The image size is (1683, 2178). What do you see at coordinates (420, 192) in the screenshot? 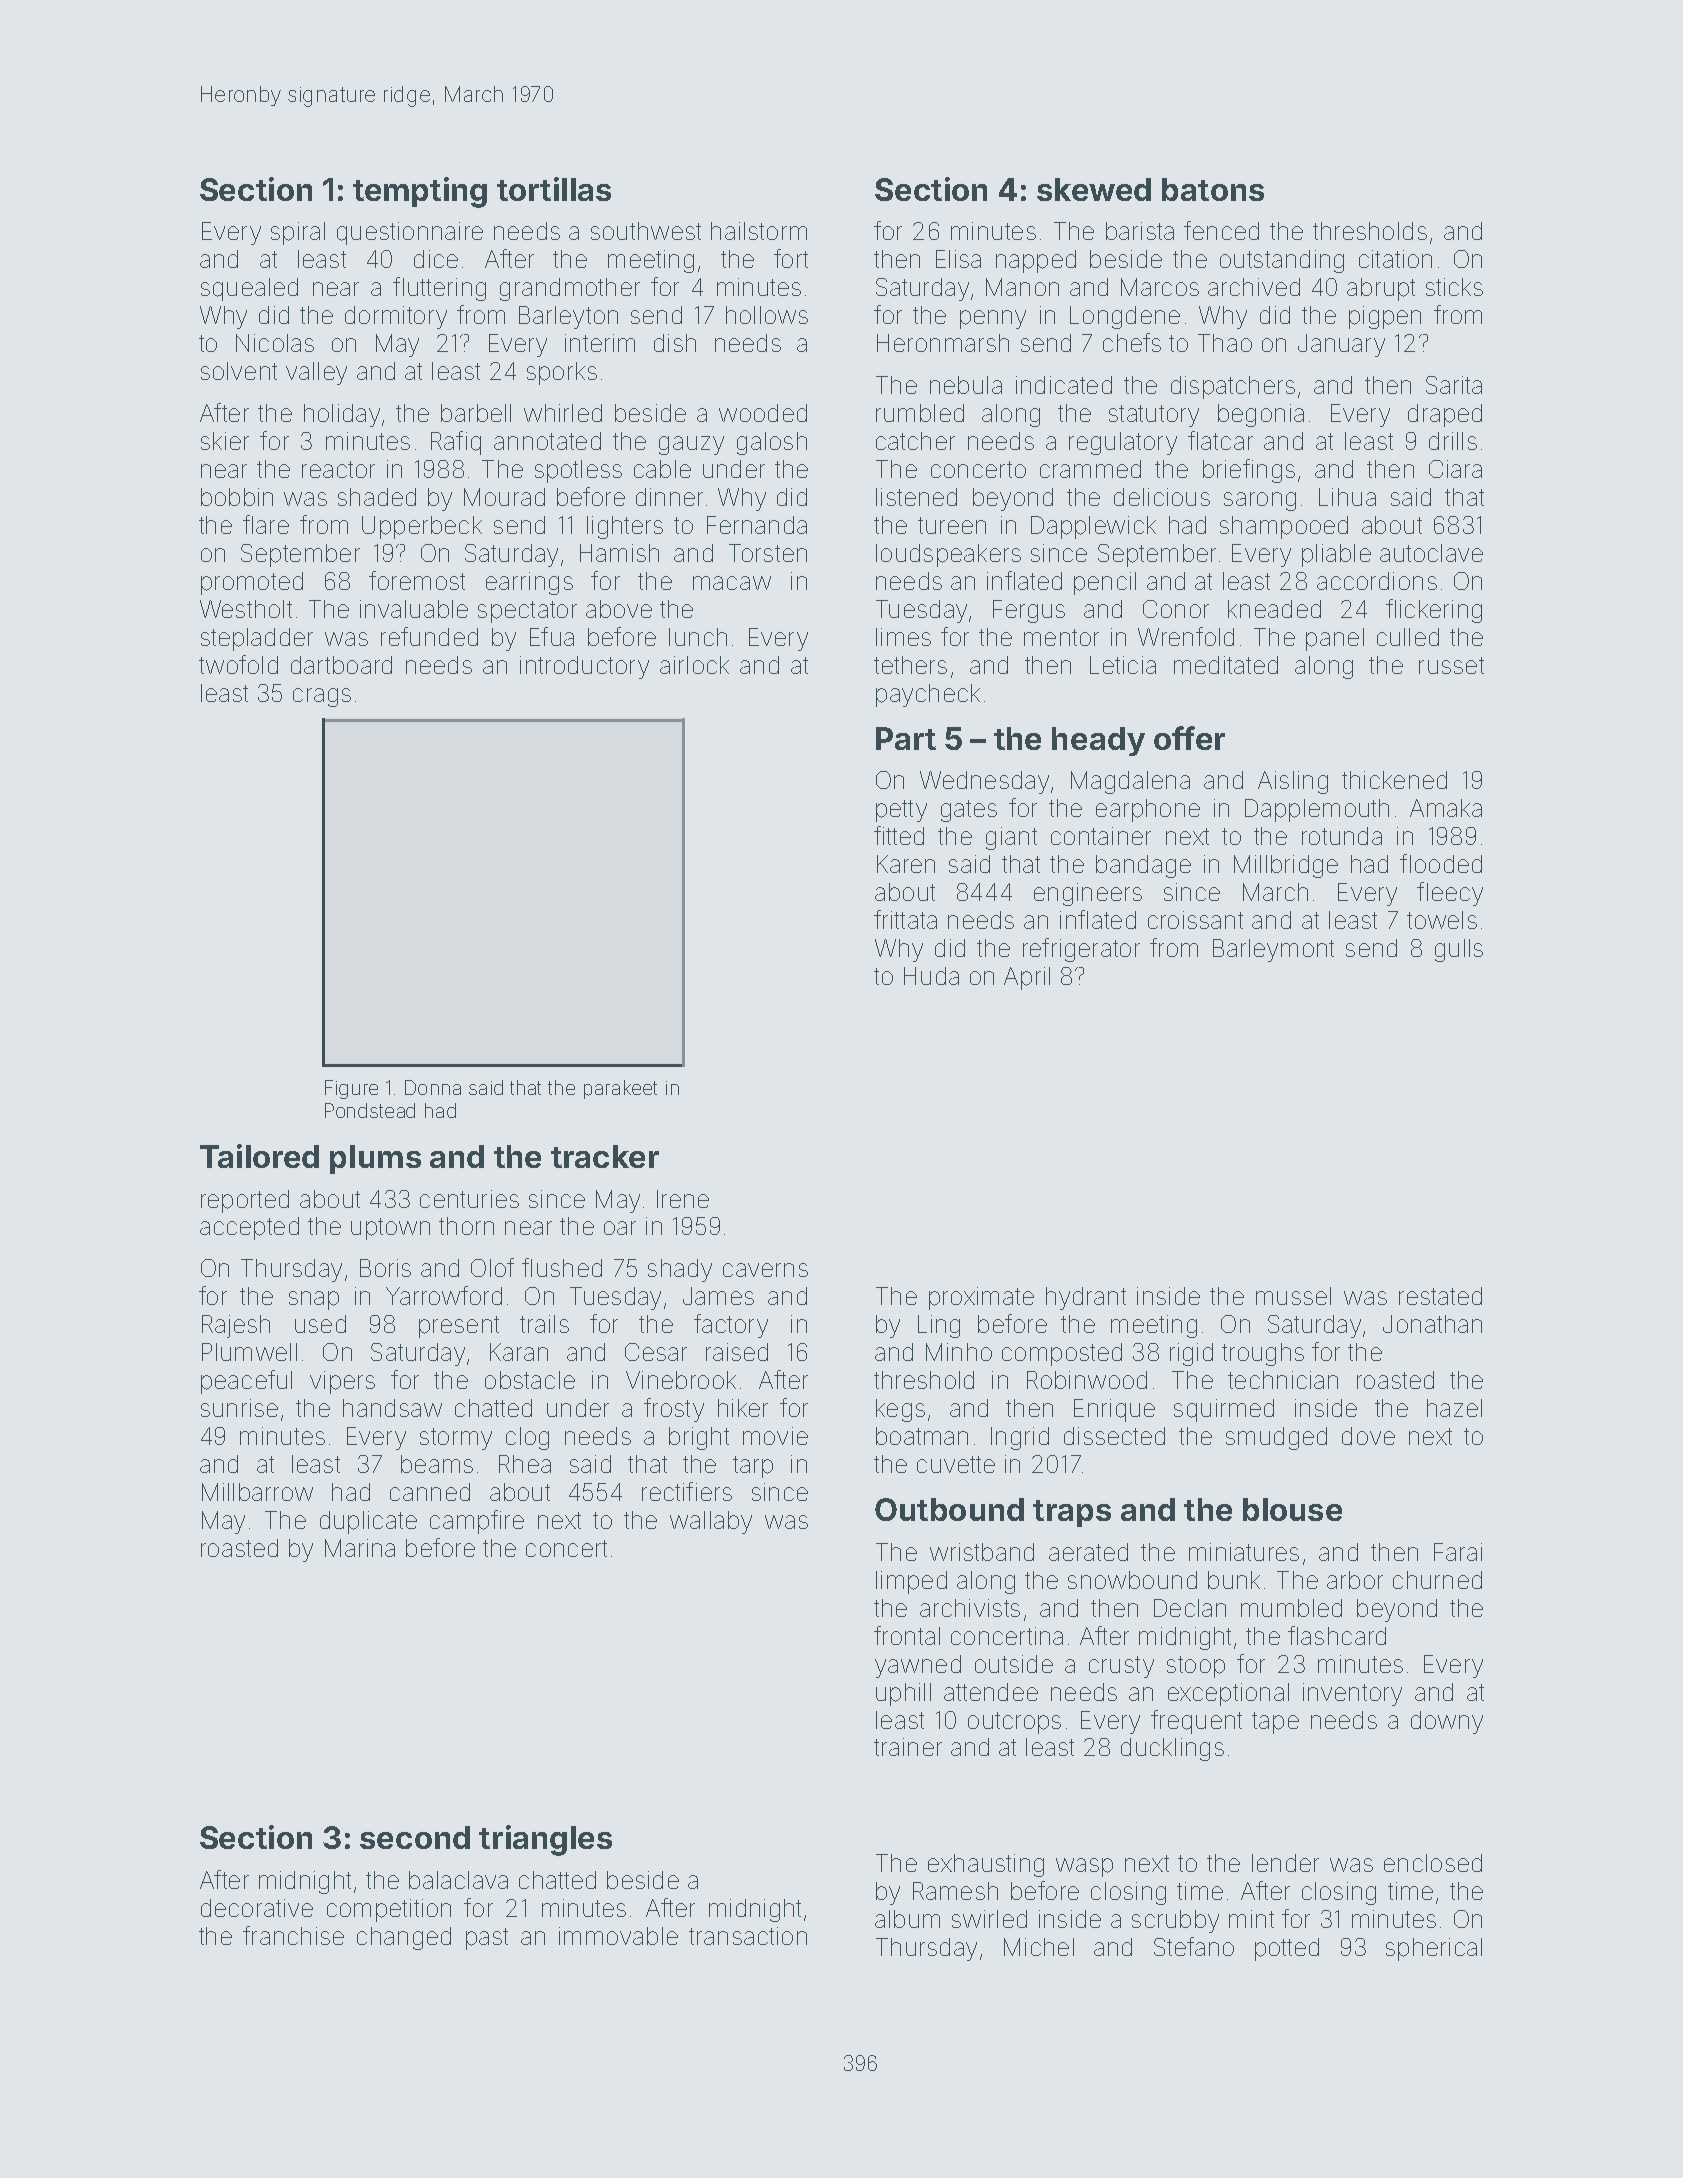
I see `tempting` at bounding box center [420, 192].
